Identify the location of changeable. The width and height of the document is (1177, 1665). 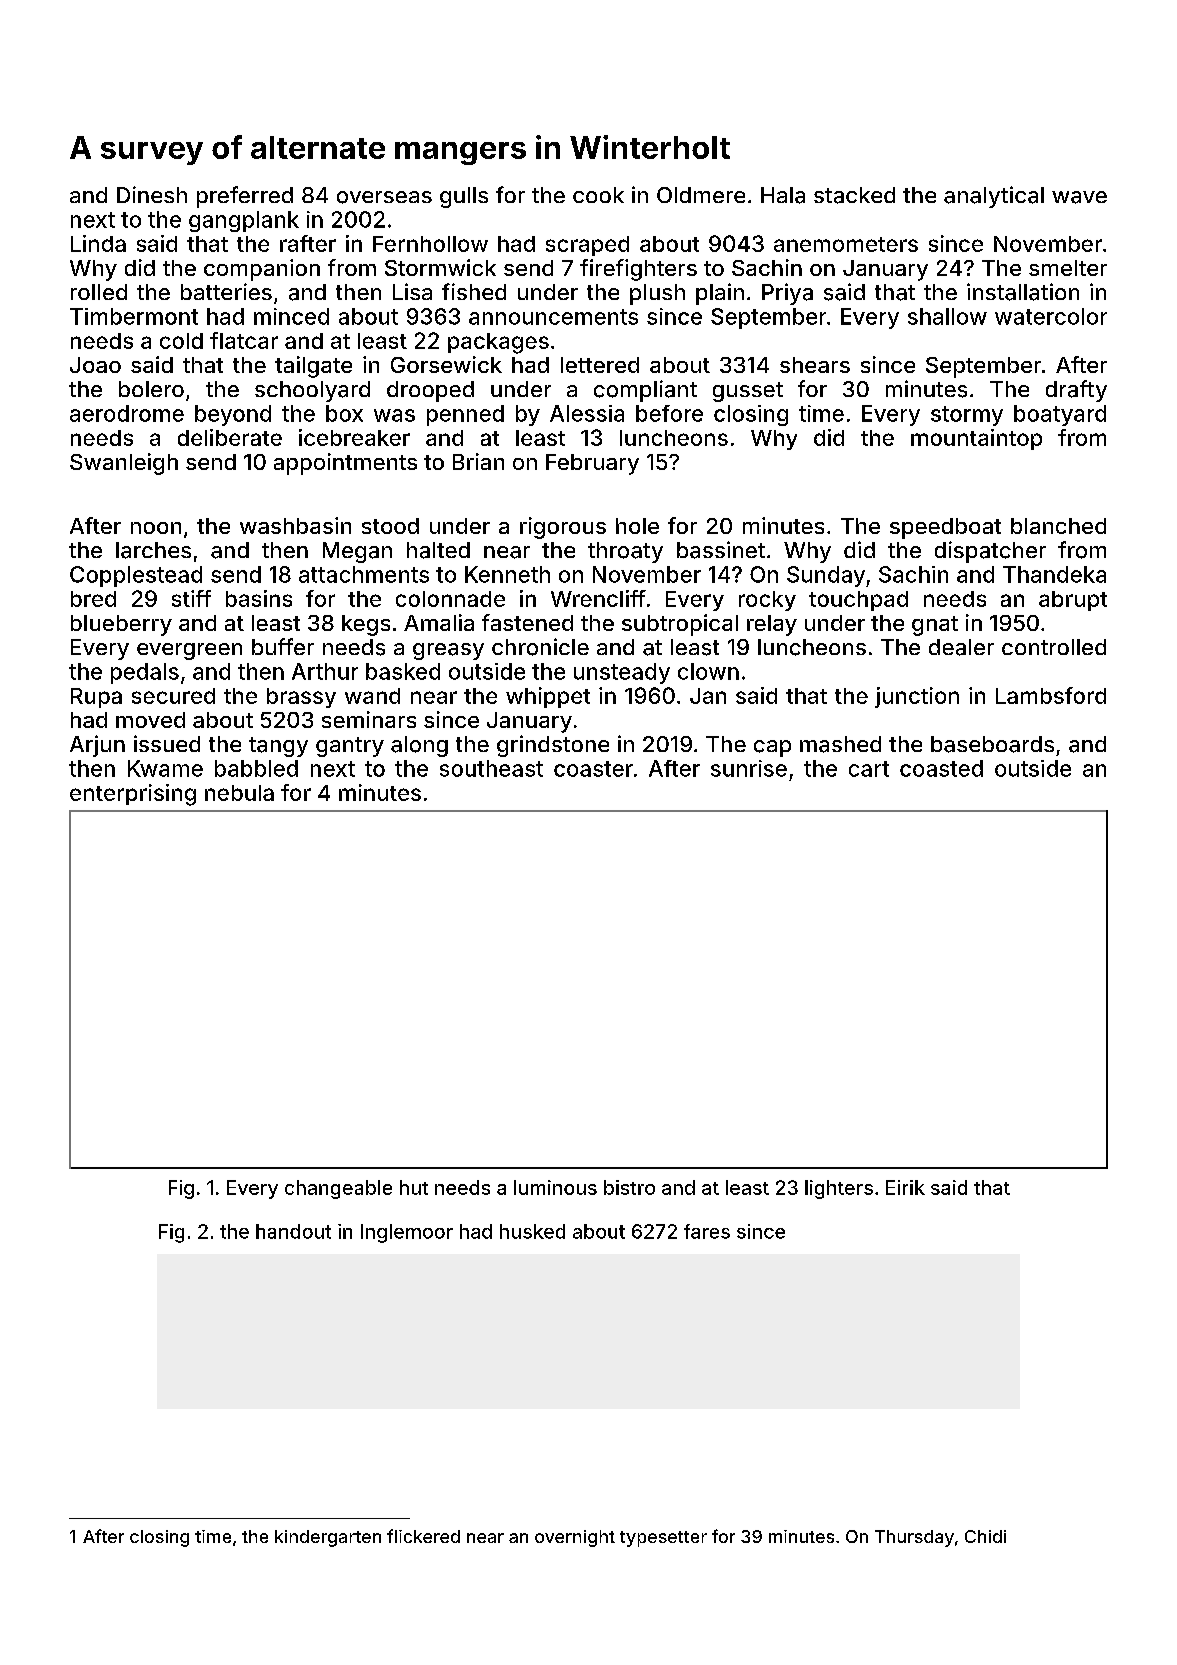
(338, 1189).
